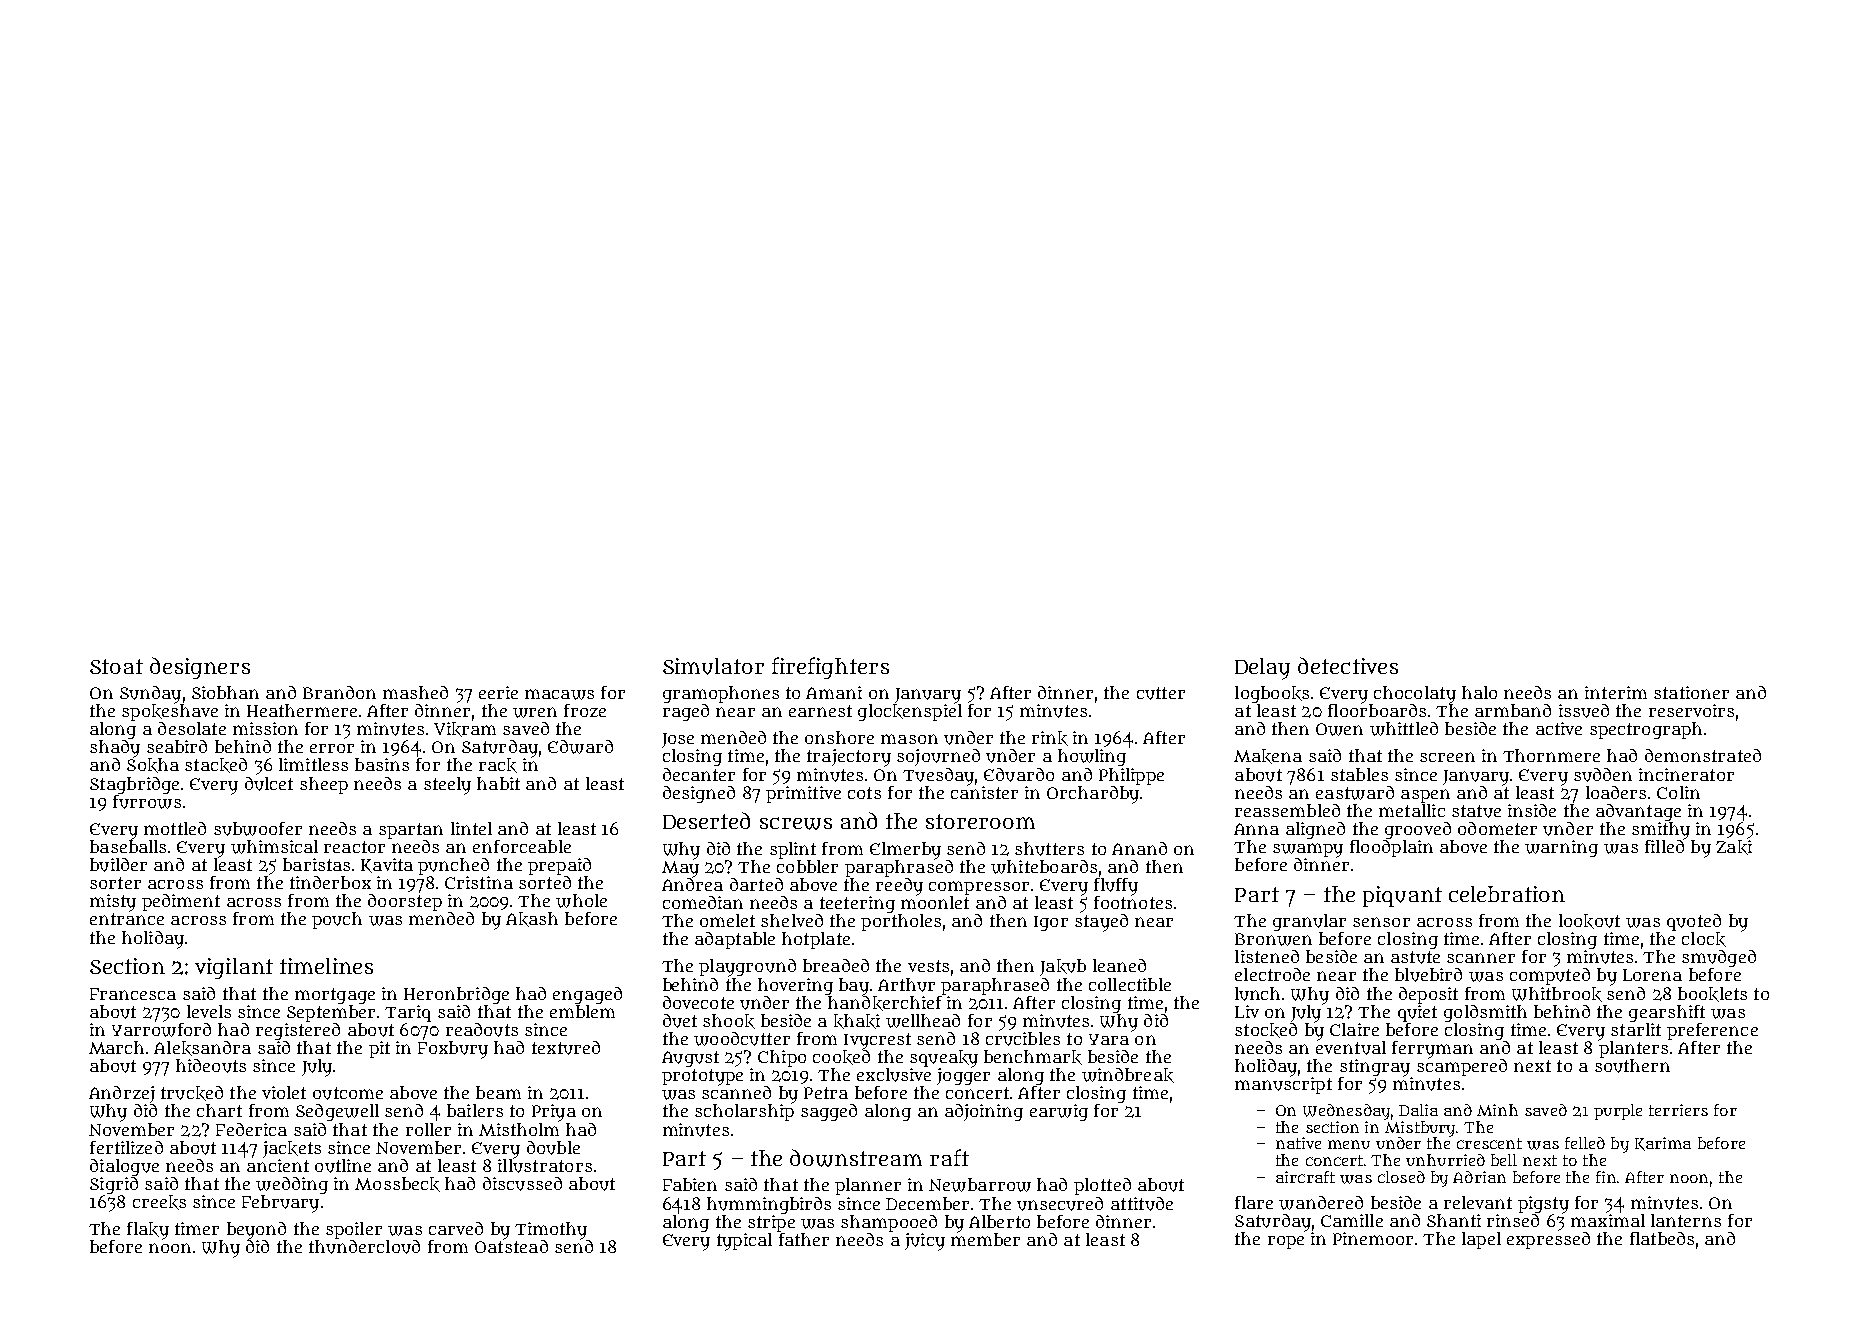 This image has height=1317, width=1862. I want to click on crucibles, so click(1023, 1039).
